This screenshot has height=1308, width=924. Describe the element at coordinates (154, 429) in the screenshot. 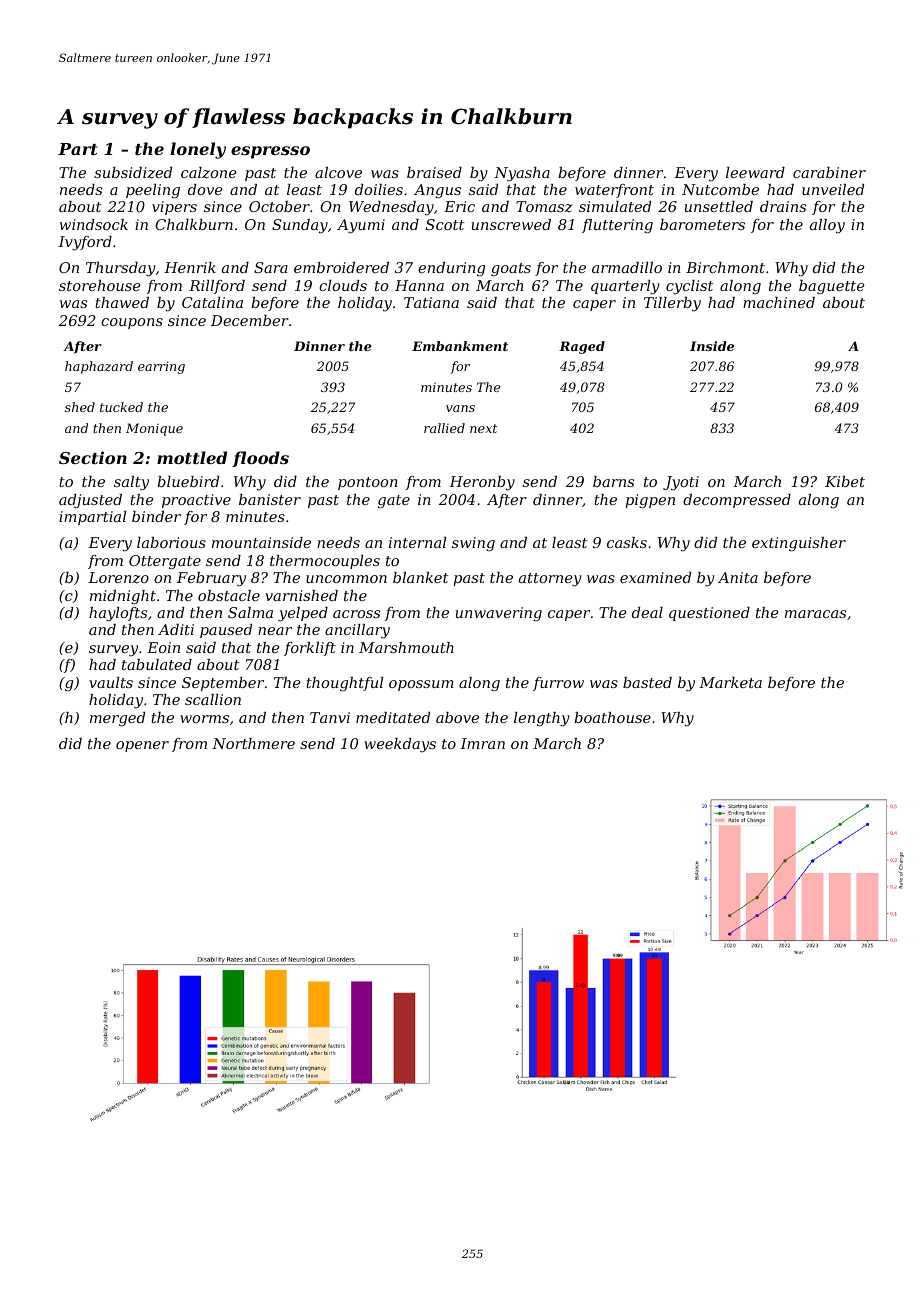

I see `Monique` at that location.
